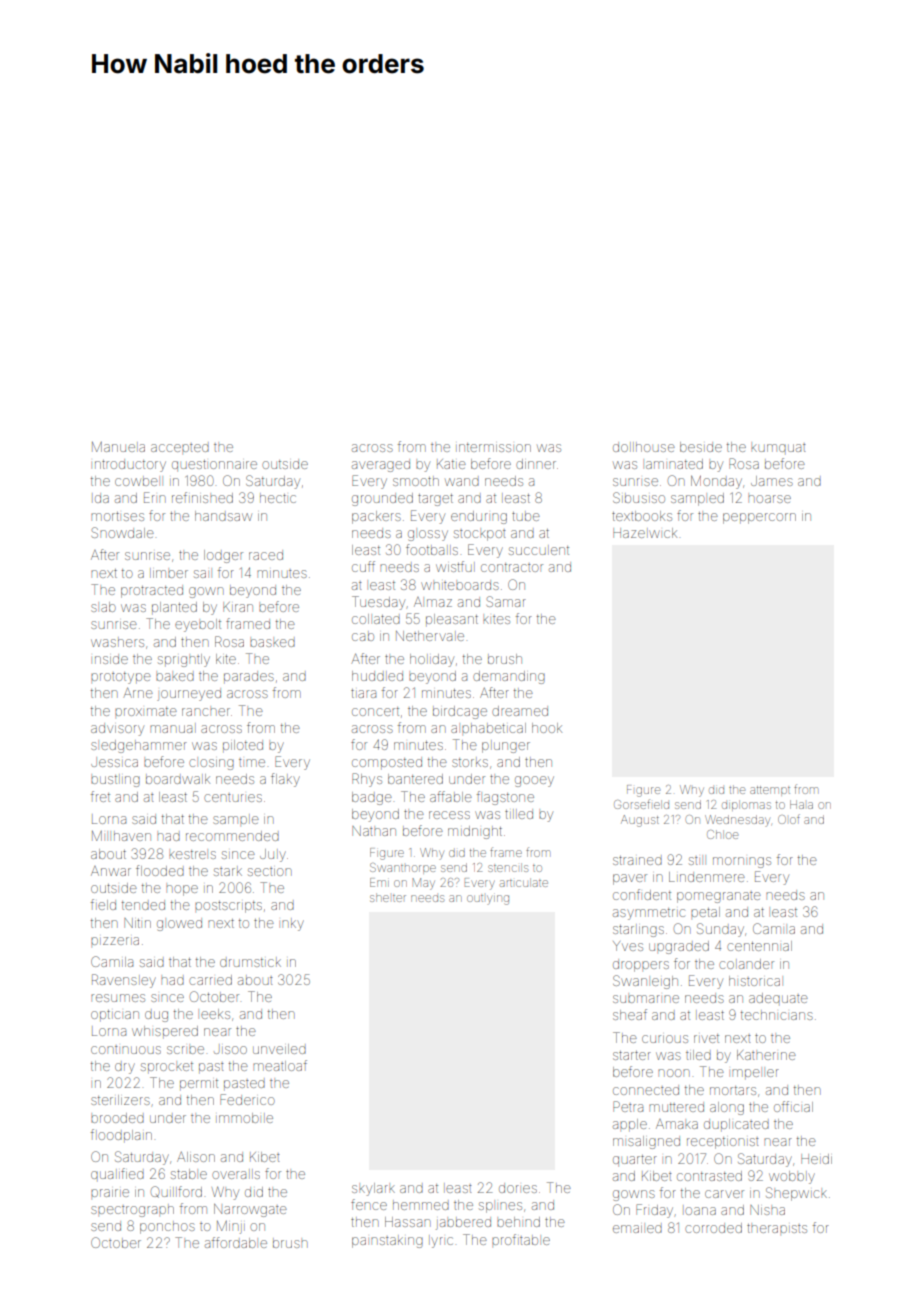 This page has height=1308, width=924. What do you see at coordinates (521, 1239) in the page?
I see `profitable` at bounding box center [521, 1239].
